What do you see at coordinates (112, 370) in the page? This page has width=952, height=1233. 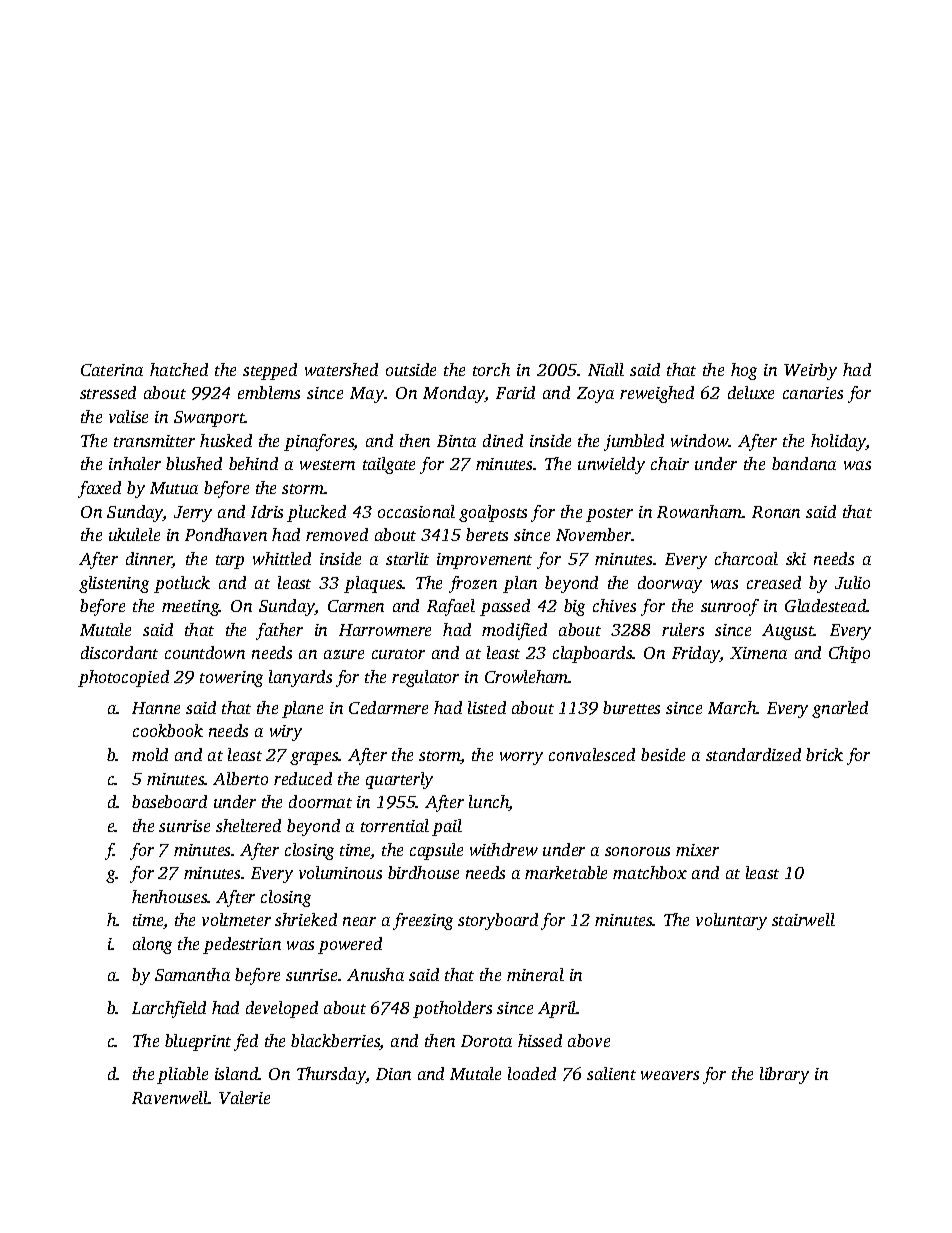 I see `Caterina` at bounding box center [112, 370].
